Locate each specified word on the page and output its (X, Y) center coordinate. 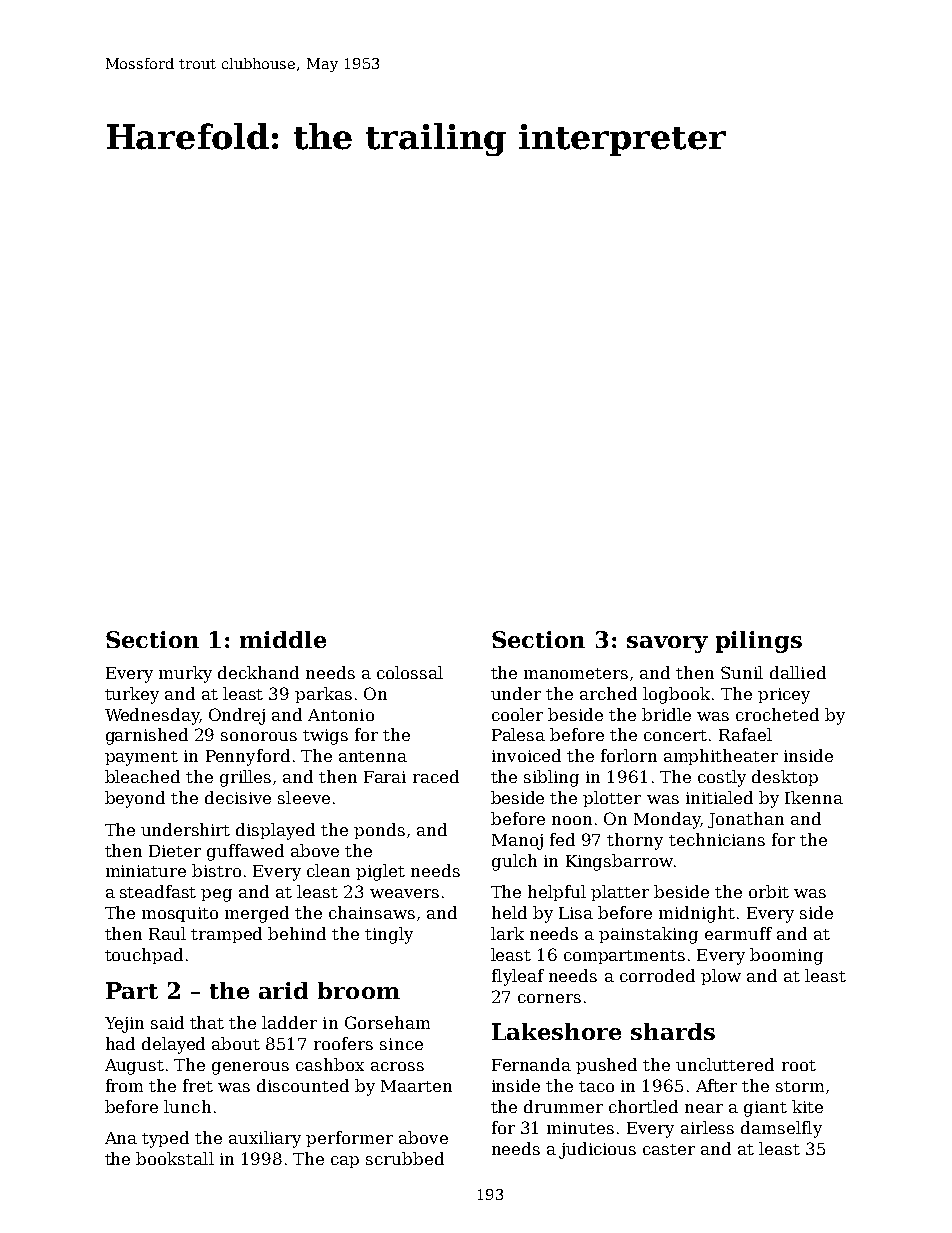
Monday (667, 820)
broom (359, 990)
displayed (275, 831)
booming (786, 956)
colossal (410, 672)
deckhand (258, 672)
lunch (187, 1106)
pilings (759, 642)
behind (297, 933)
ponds (379, 831)
